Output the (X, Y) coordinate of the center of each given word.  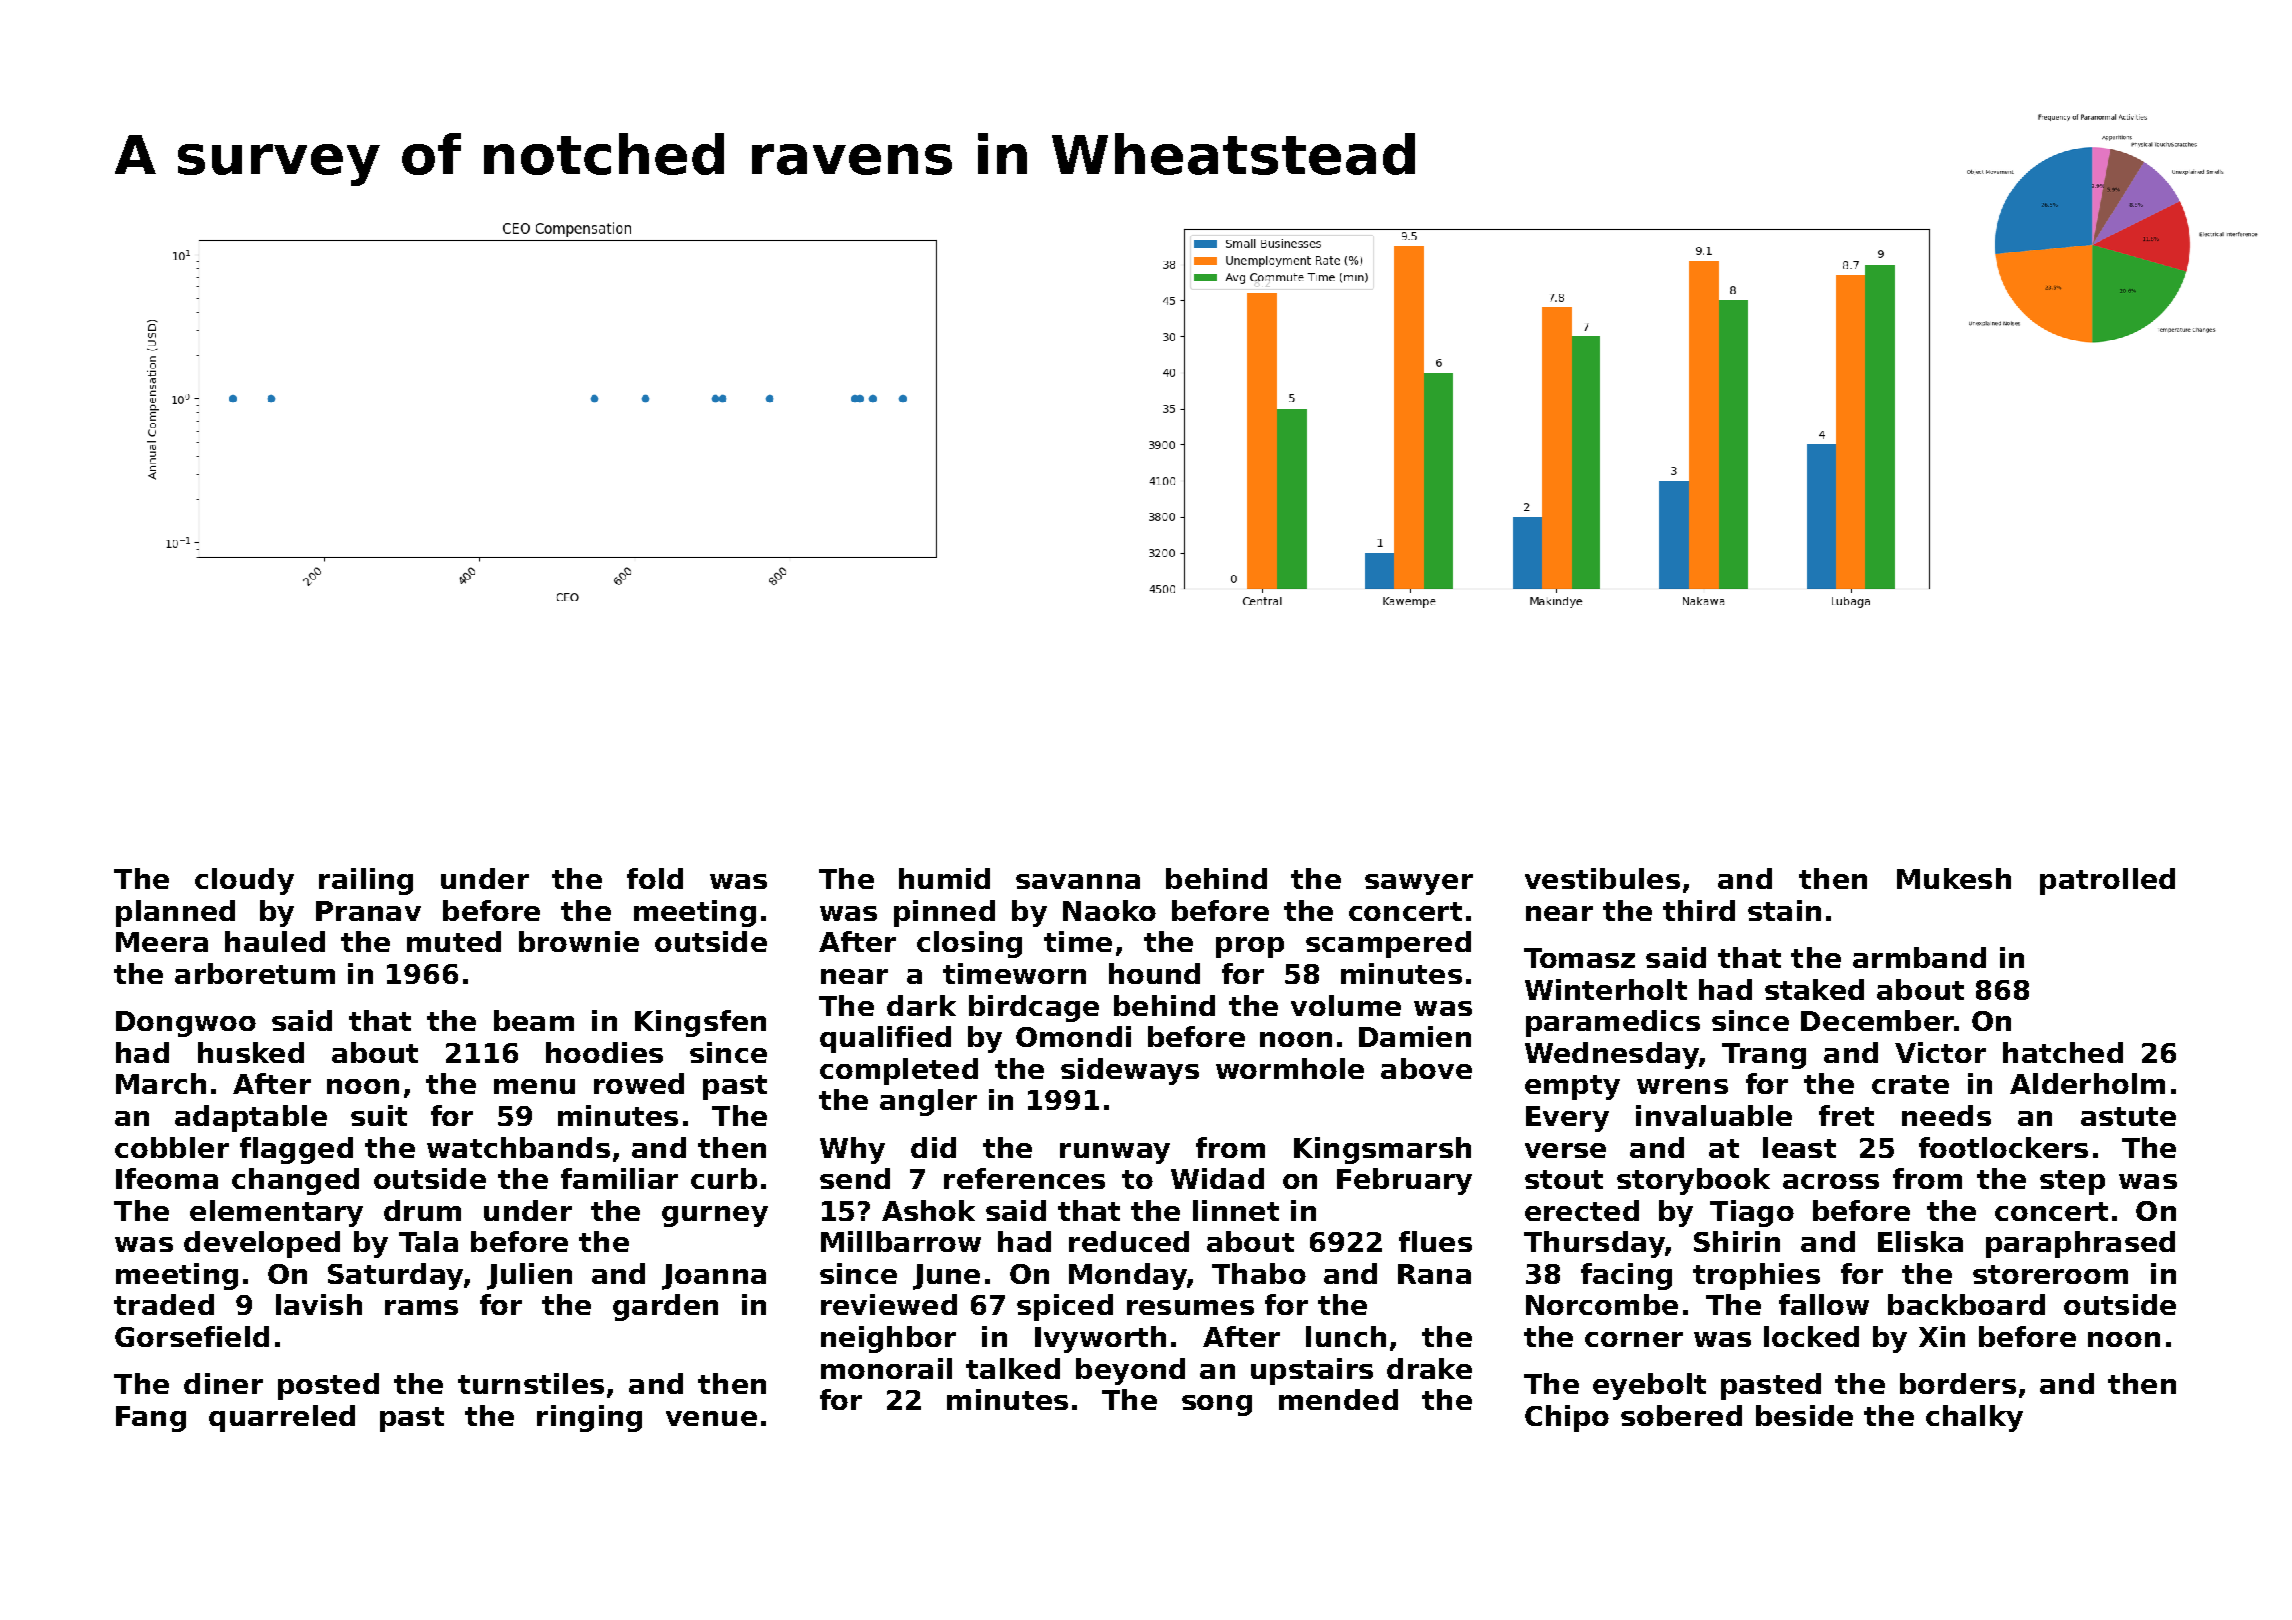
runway (1115, 1153)
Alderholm (2087, 1083)
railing (366, 881)
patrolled (2107, 881)
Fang (151, 1419)
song (1217, 1405)
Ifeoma (167, 1178)
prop (1250, 947)
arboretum (255, 973)
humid (944, 878)
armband (1919, 957)
